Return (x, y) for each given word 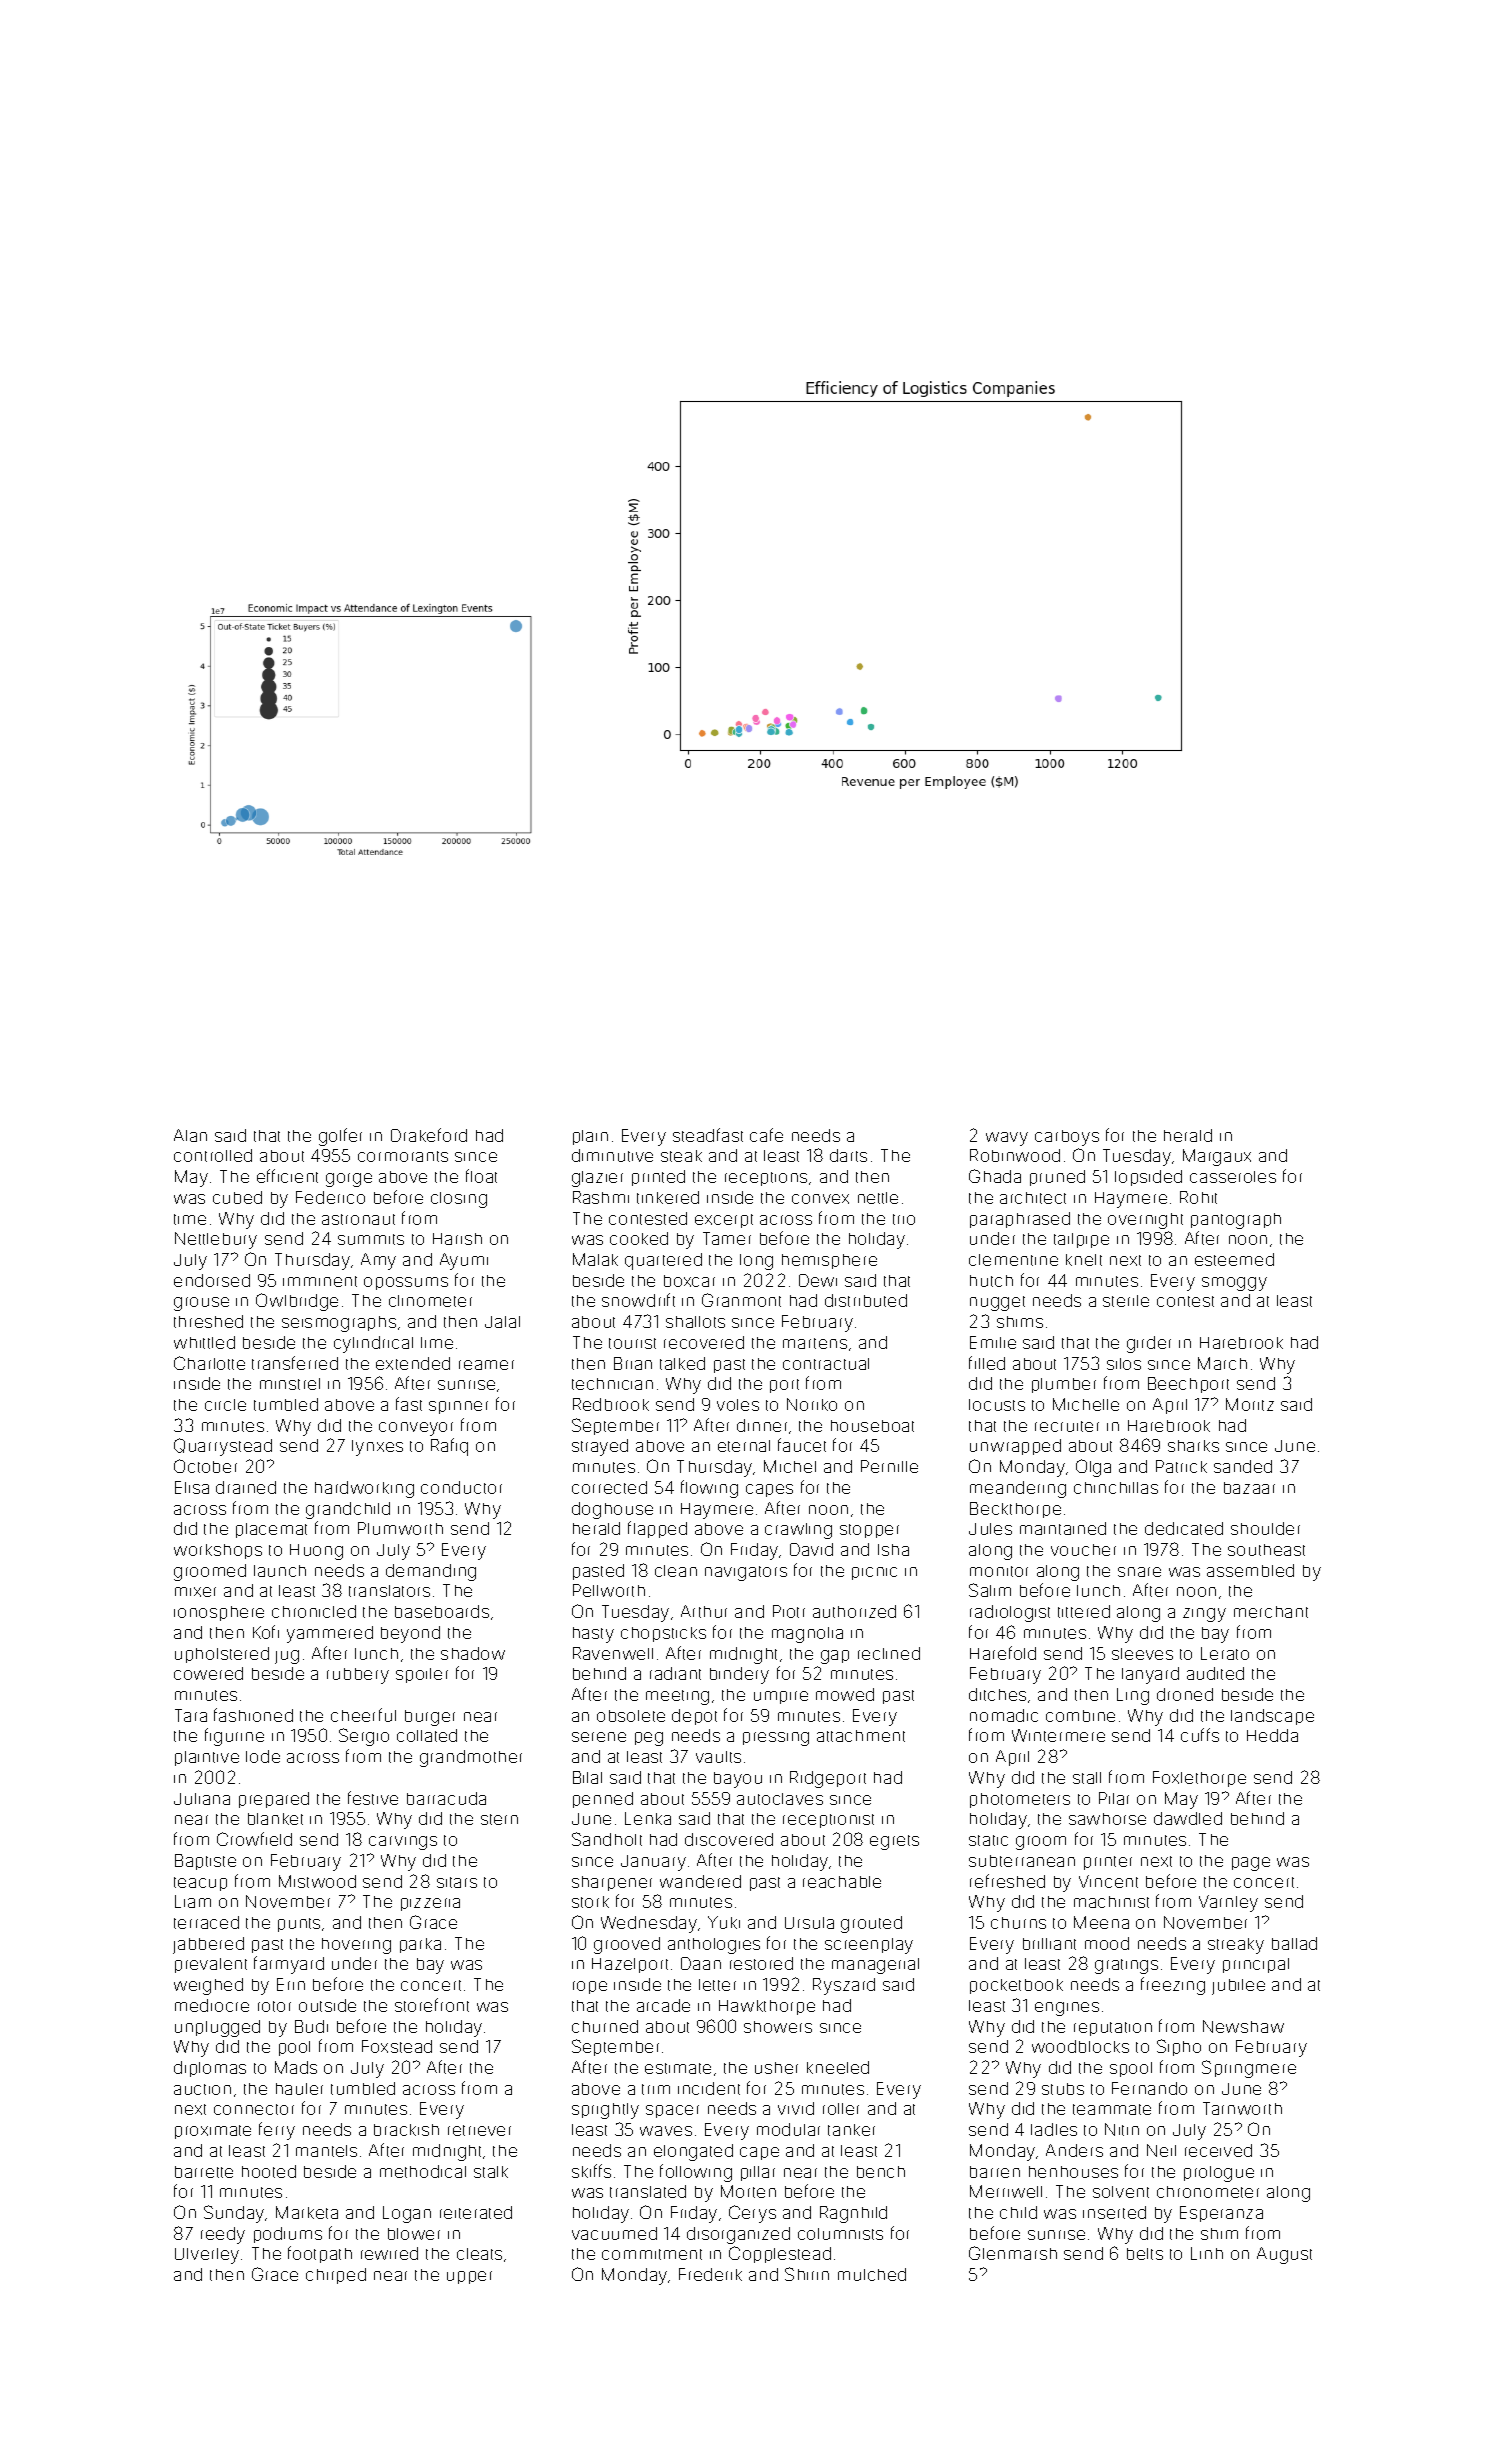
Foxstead (397, 2046)
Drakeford (429, 1135)
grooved (627, 1945)
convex (820, 1199)
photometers (1020, 1800)
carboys (1067, 1138)
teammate (1112, 2109)
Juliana (202, 1799)
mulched (872, 2274)
